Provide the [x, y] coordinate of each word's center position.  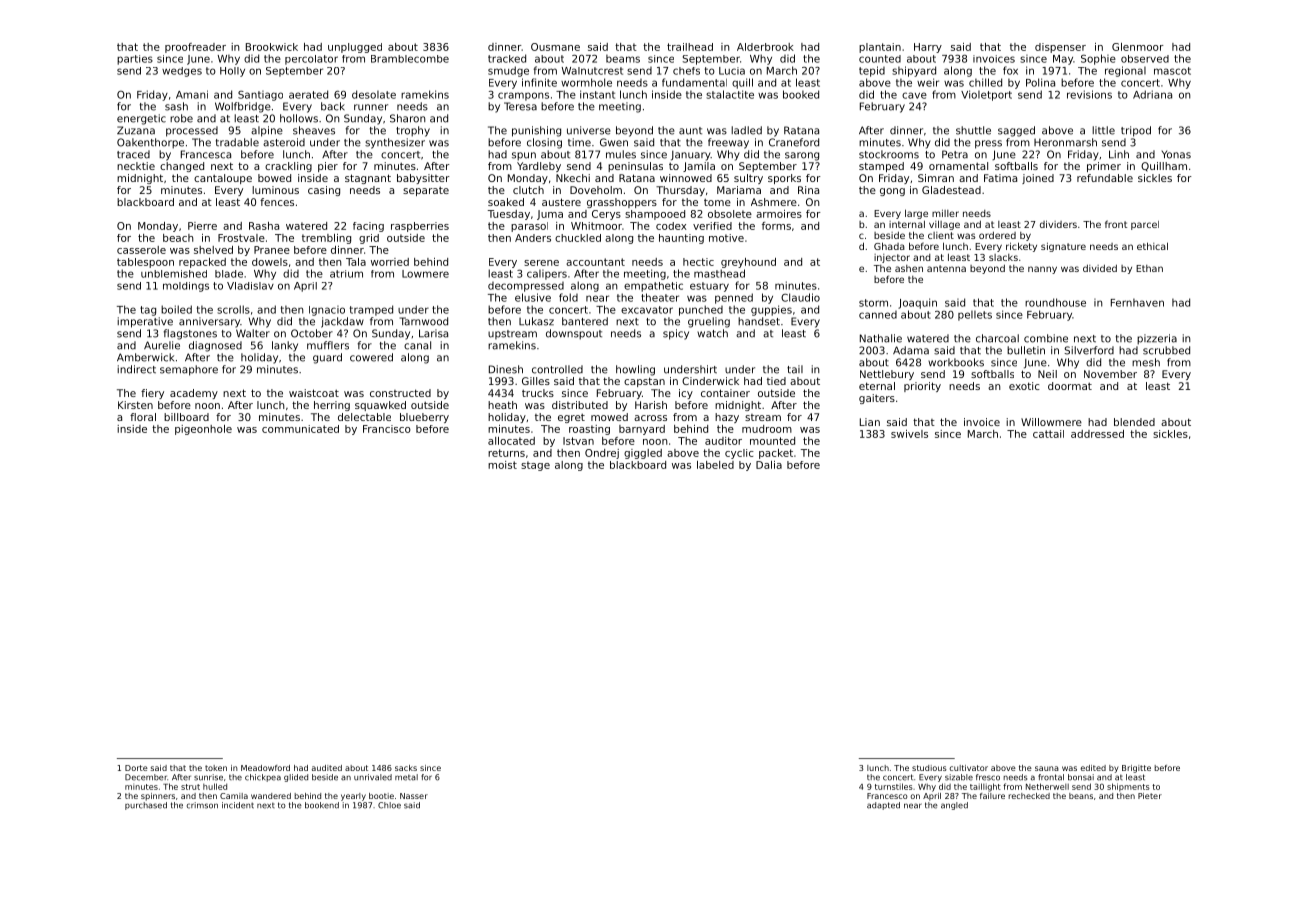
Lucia [732, 71]
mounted [772, 441]
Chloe [389, 805]
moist [502, 465]
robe [181, 118]
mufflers [328, 345]
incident [238, 805]
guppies [771, 310]
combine [1046, 338]
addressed [1097, 434]
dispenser [1060, 48]
